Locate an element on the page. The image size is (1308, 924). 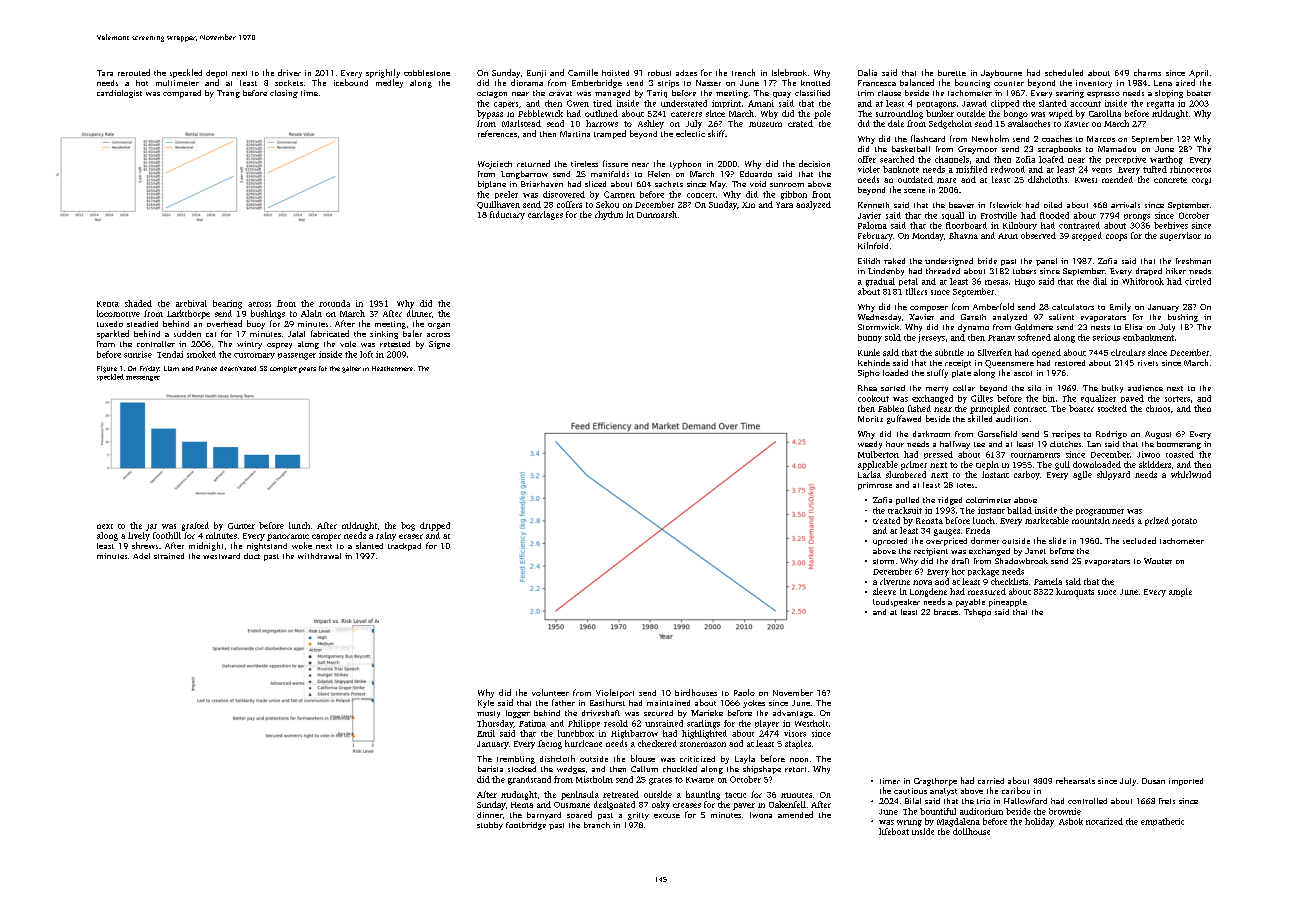
duct is located at coordinates (252, 556).
